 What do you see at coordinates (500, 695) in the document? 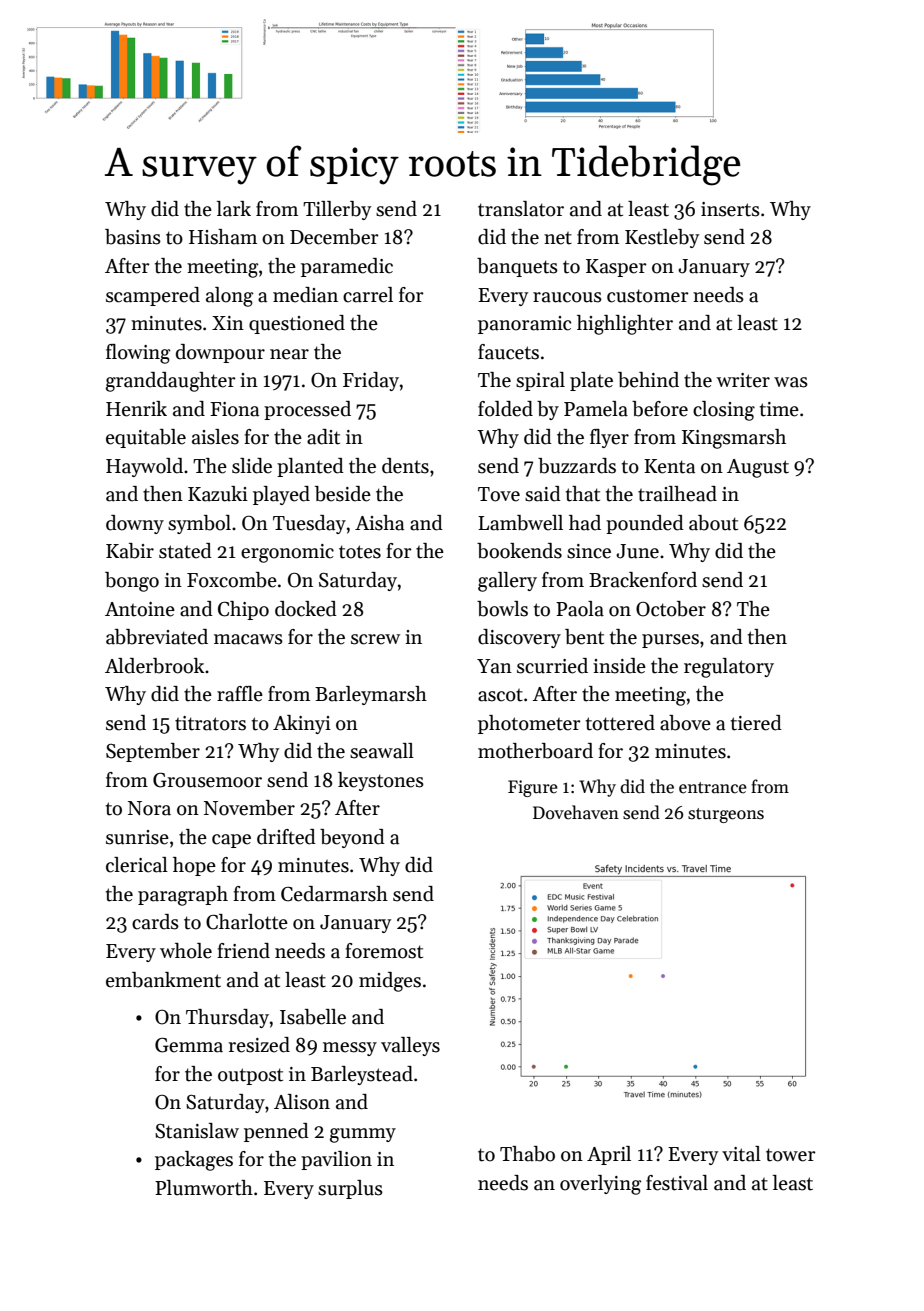
I see `ascot` at bounding box center [500, 695].
